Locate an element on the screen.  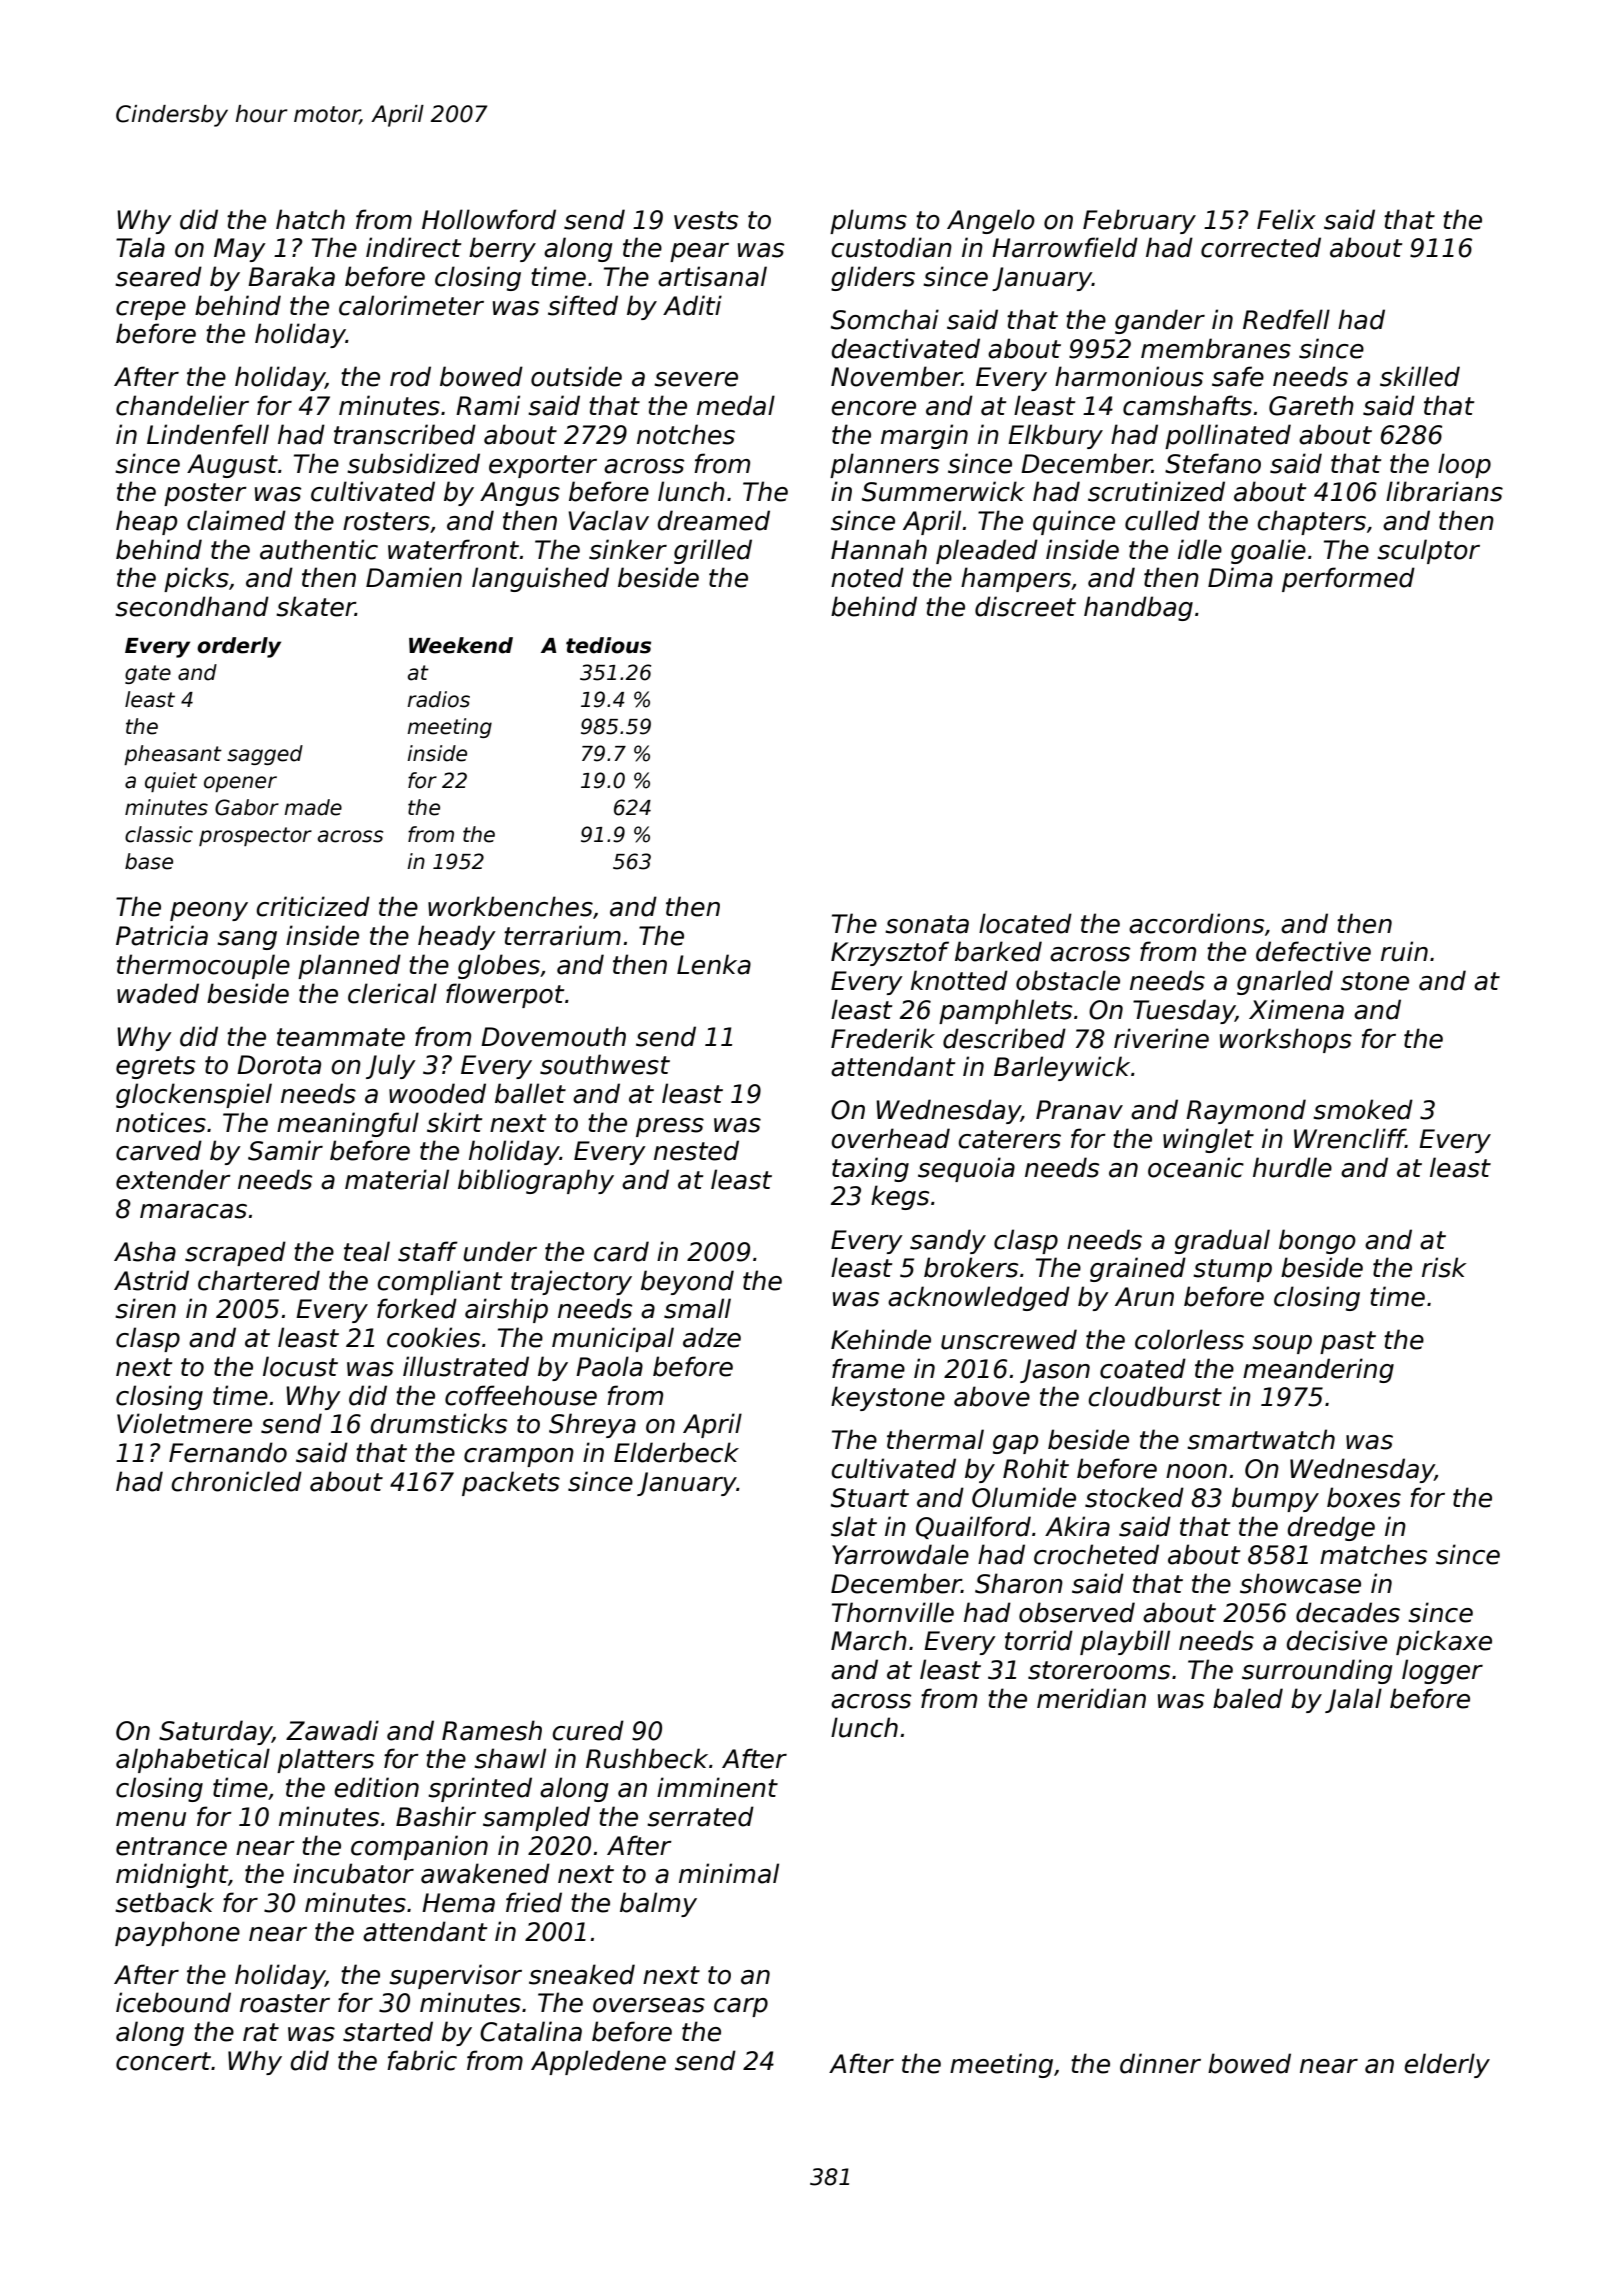
supervisor is located at coordinates (455, 1976).
